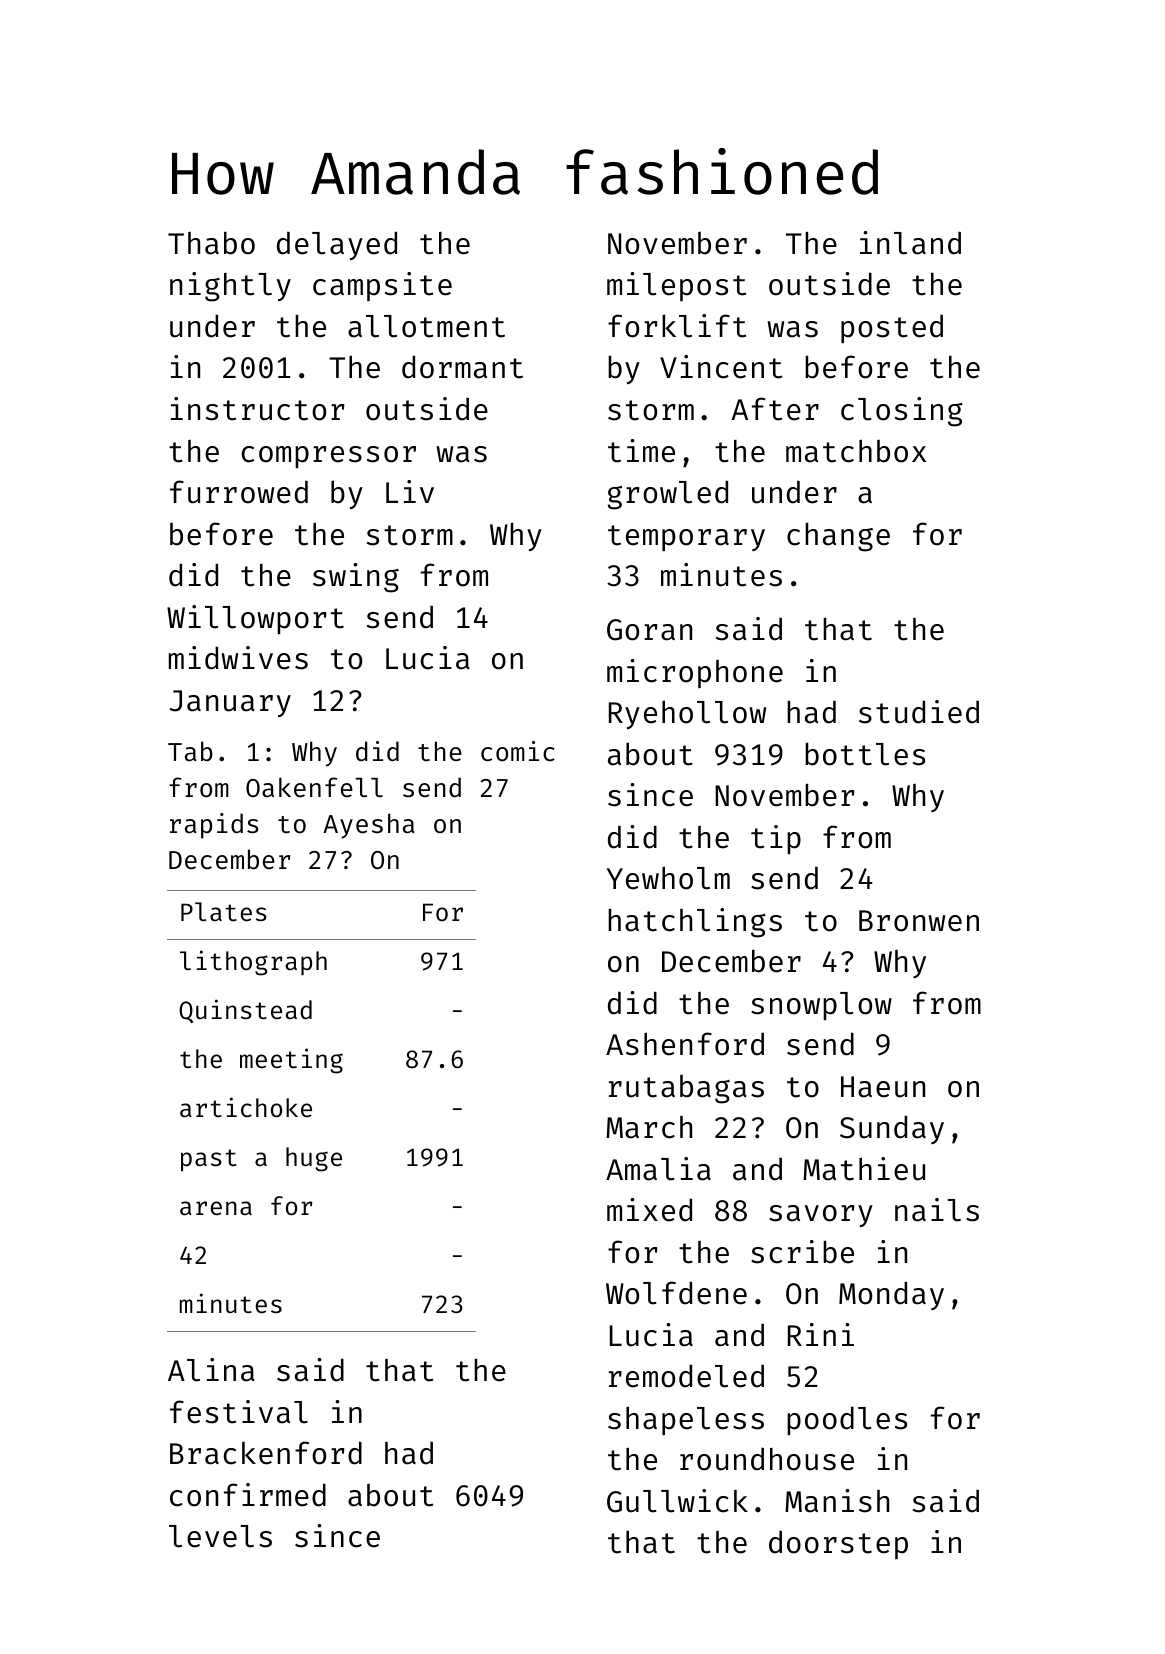 The image size is (1165, 1654). Describe the element at coordinates (291, 1061) in the document. I see `meeting` at that location.
